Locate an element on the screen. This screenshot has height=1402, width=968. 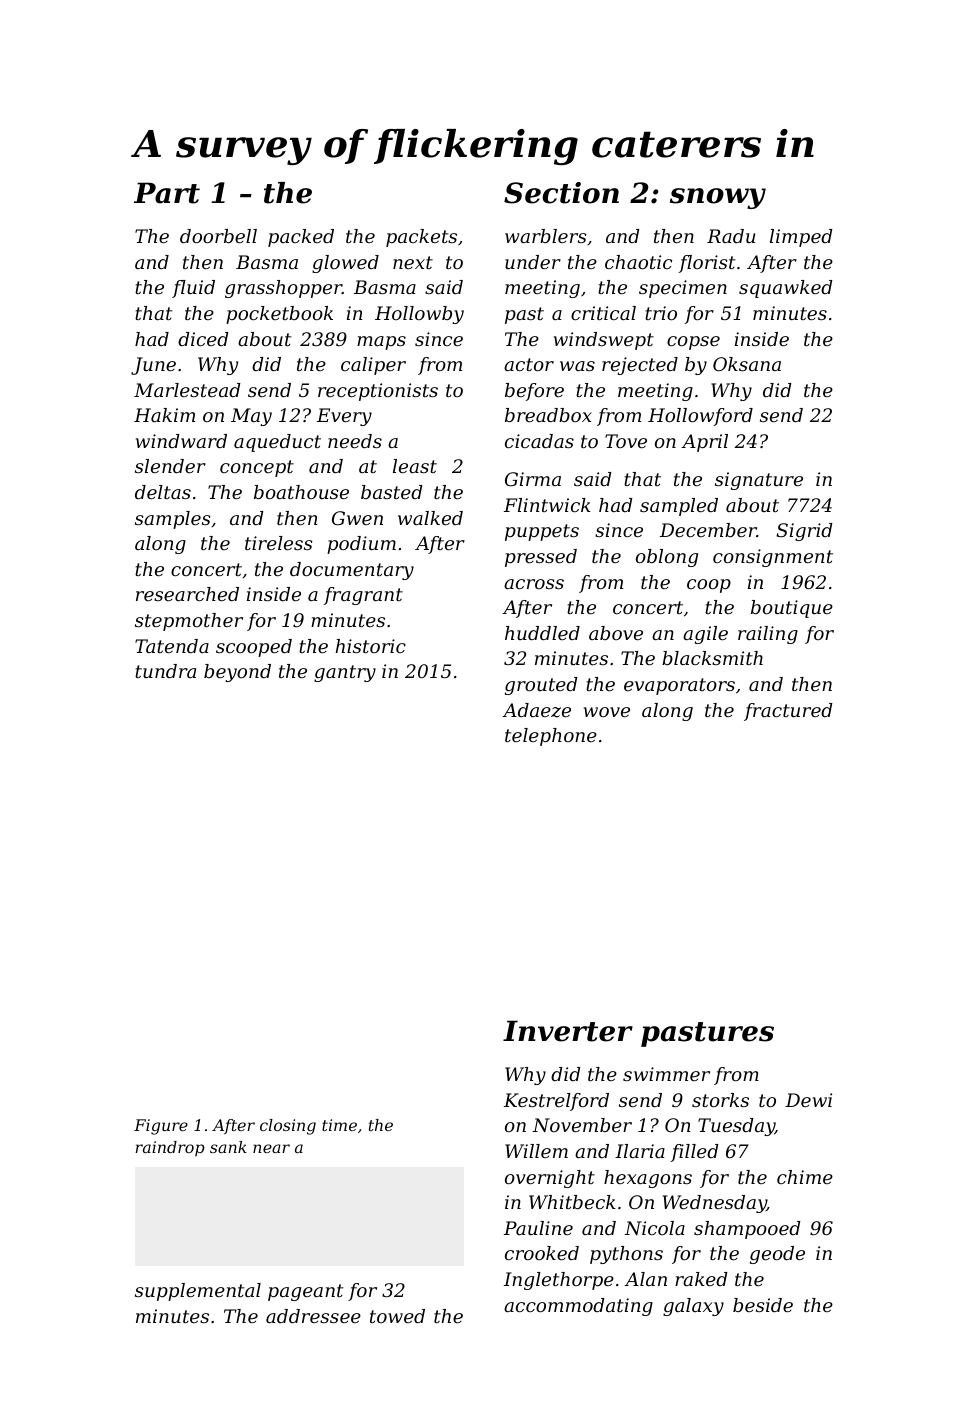
walked is located at coordinates (430, 518).
